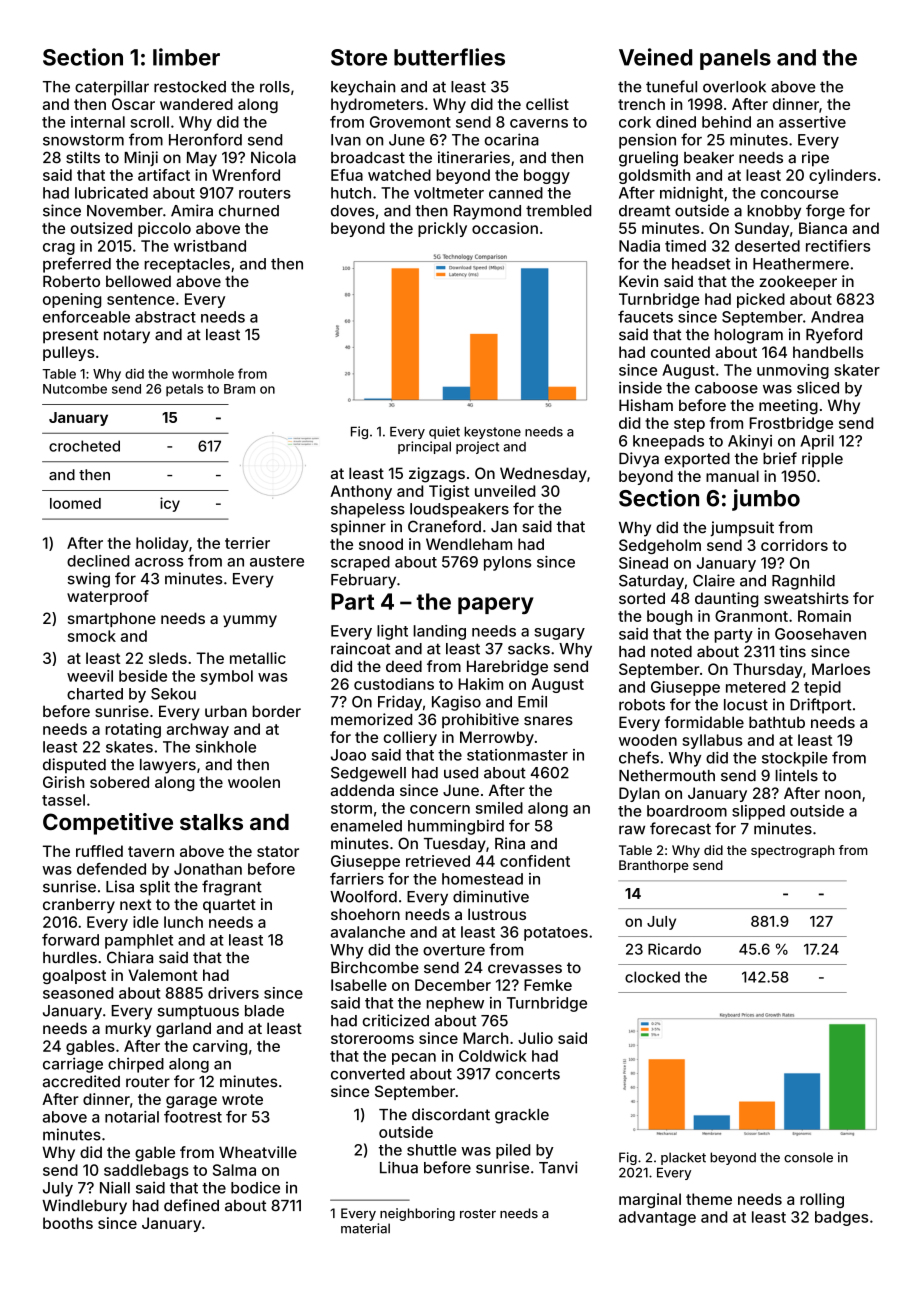  I want to click on quiet, so click(444, 432).
